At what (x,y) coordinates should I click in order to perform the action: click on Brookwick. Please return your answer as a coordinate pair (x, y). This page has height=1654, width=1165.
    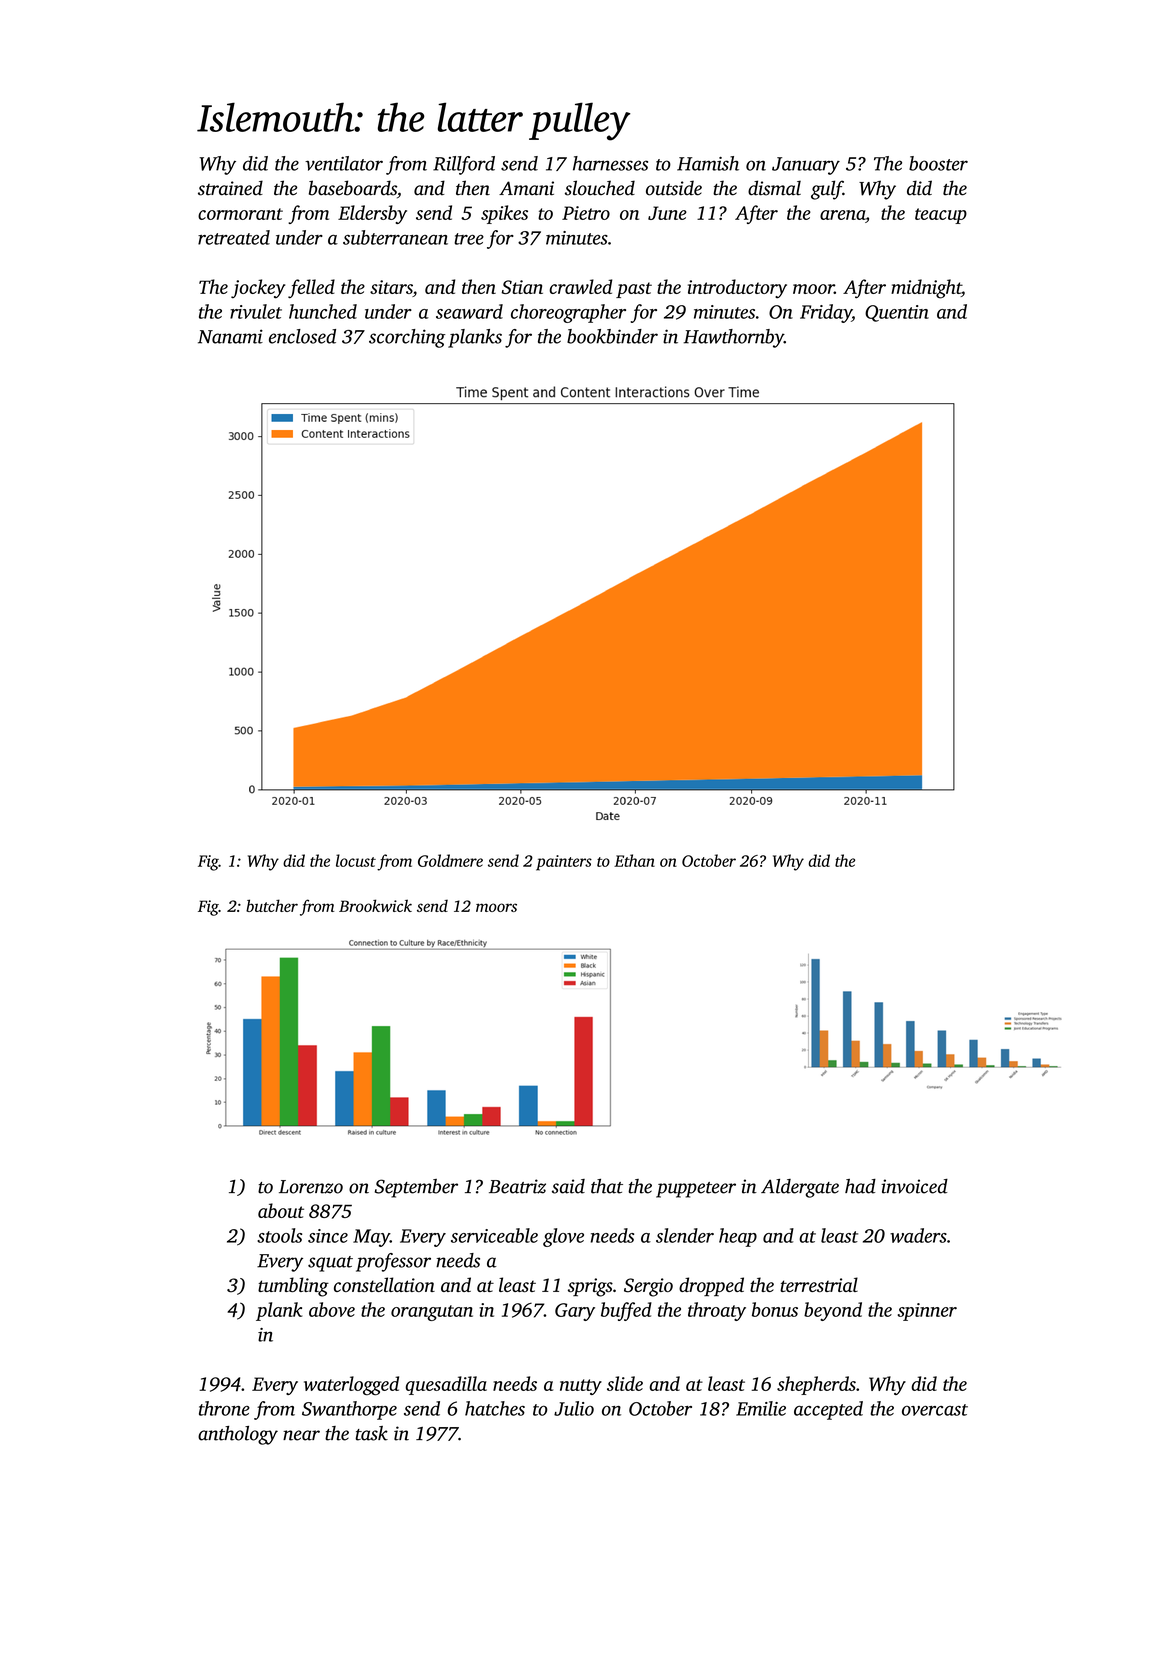
    Looking at the image, I should click on (375, 905).
